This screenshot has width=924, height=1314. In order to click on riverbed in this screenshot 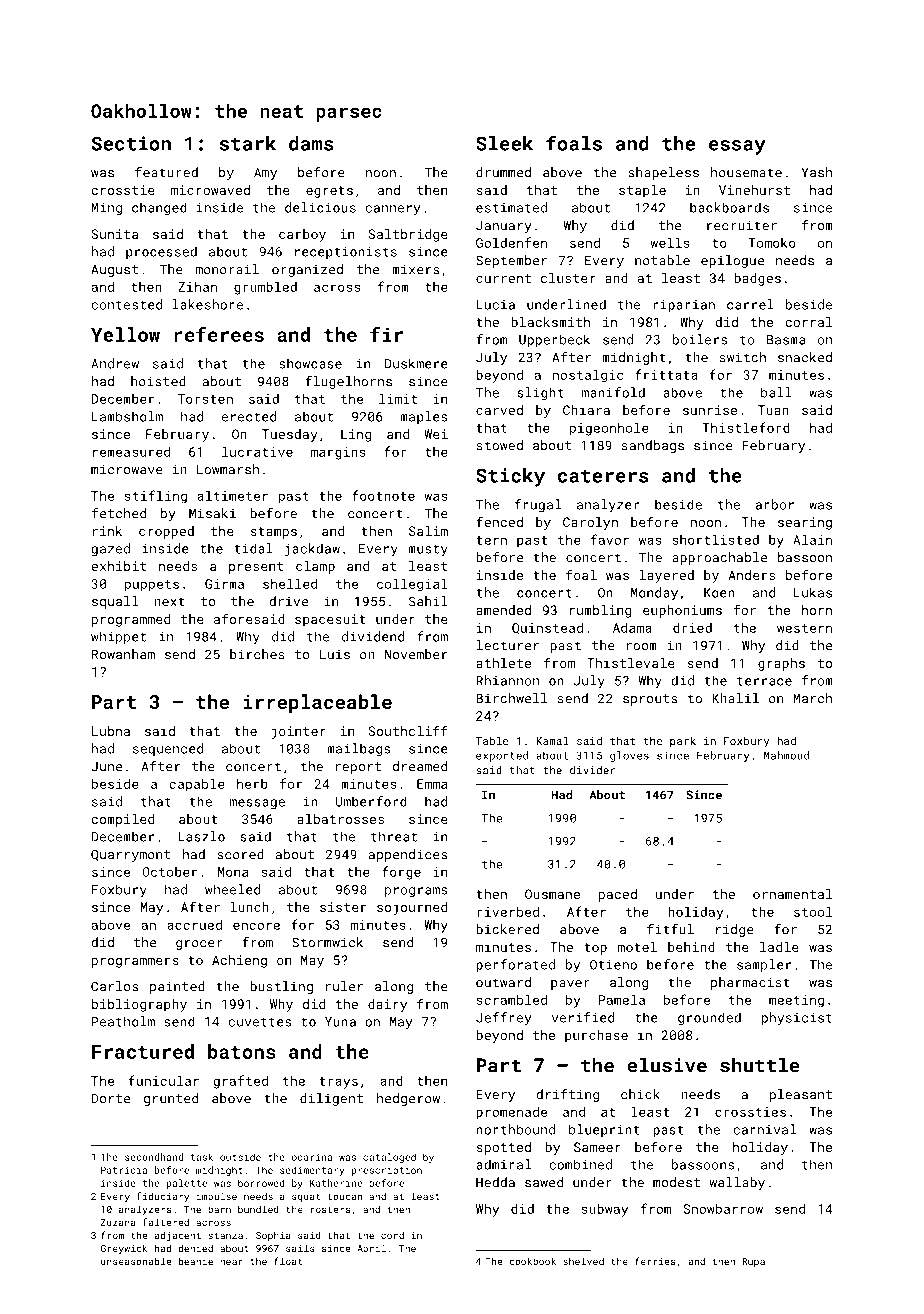, I will do `click(508, 911)`.
